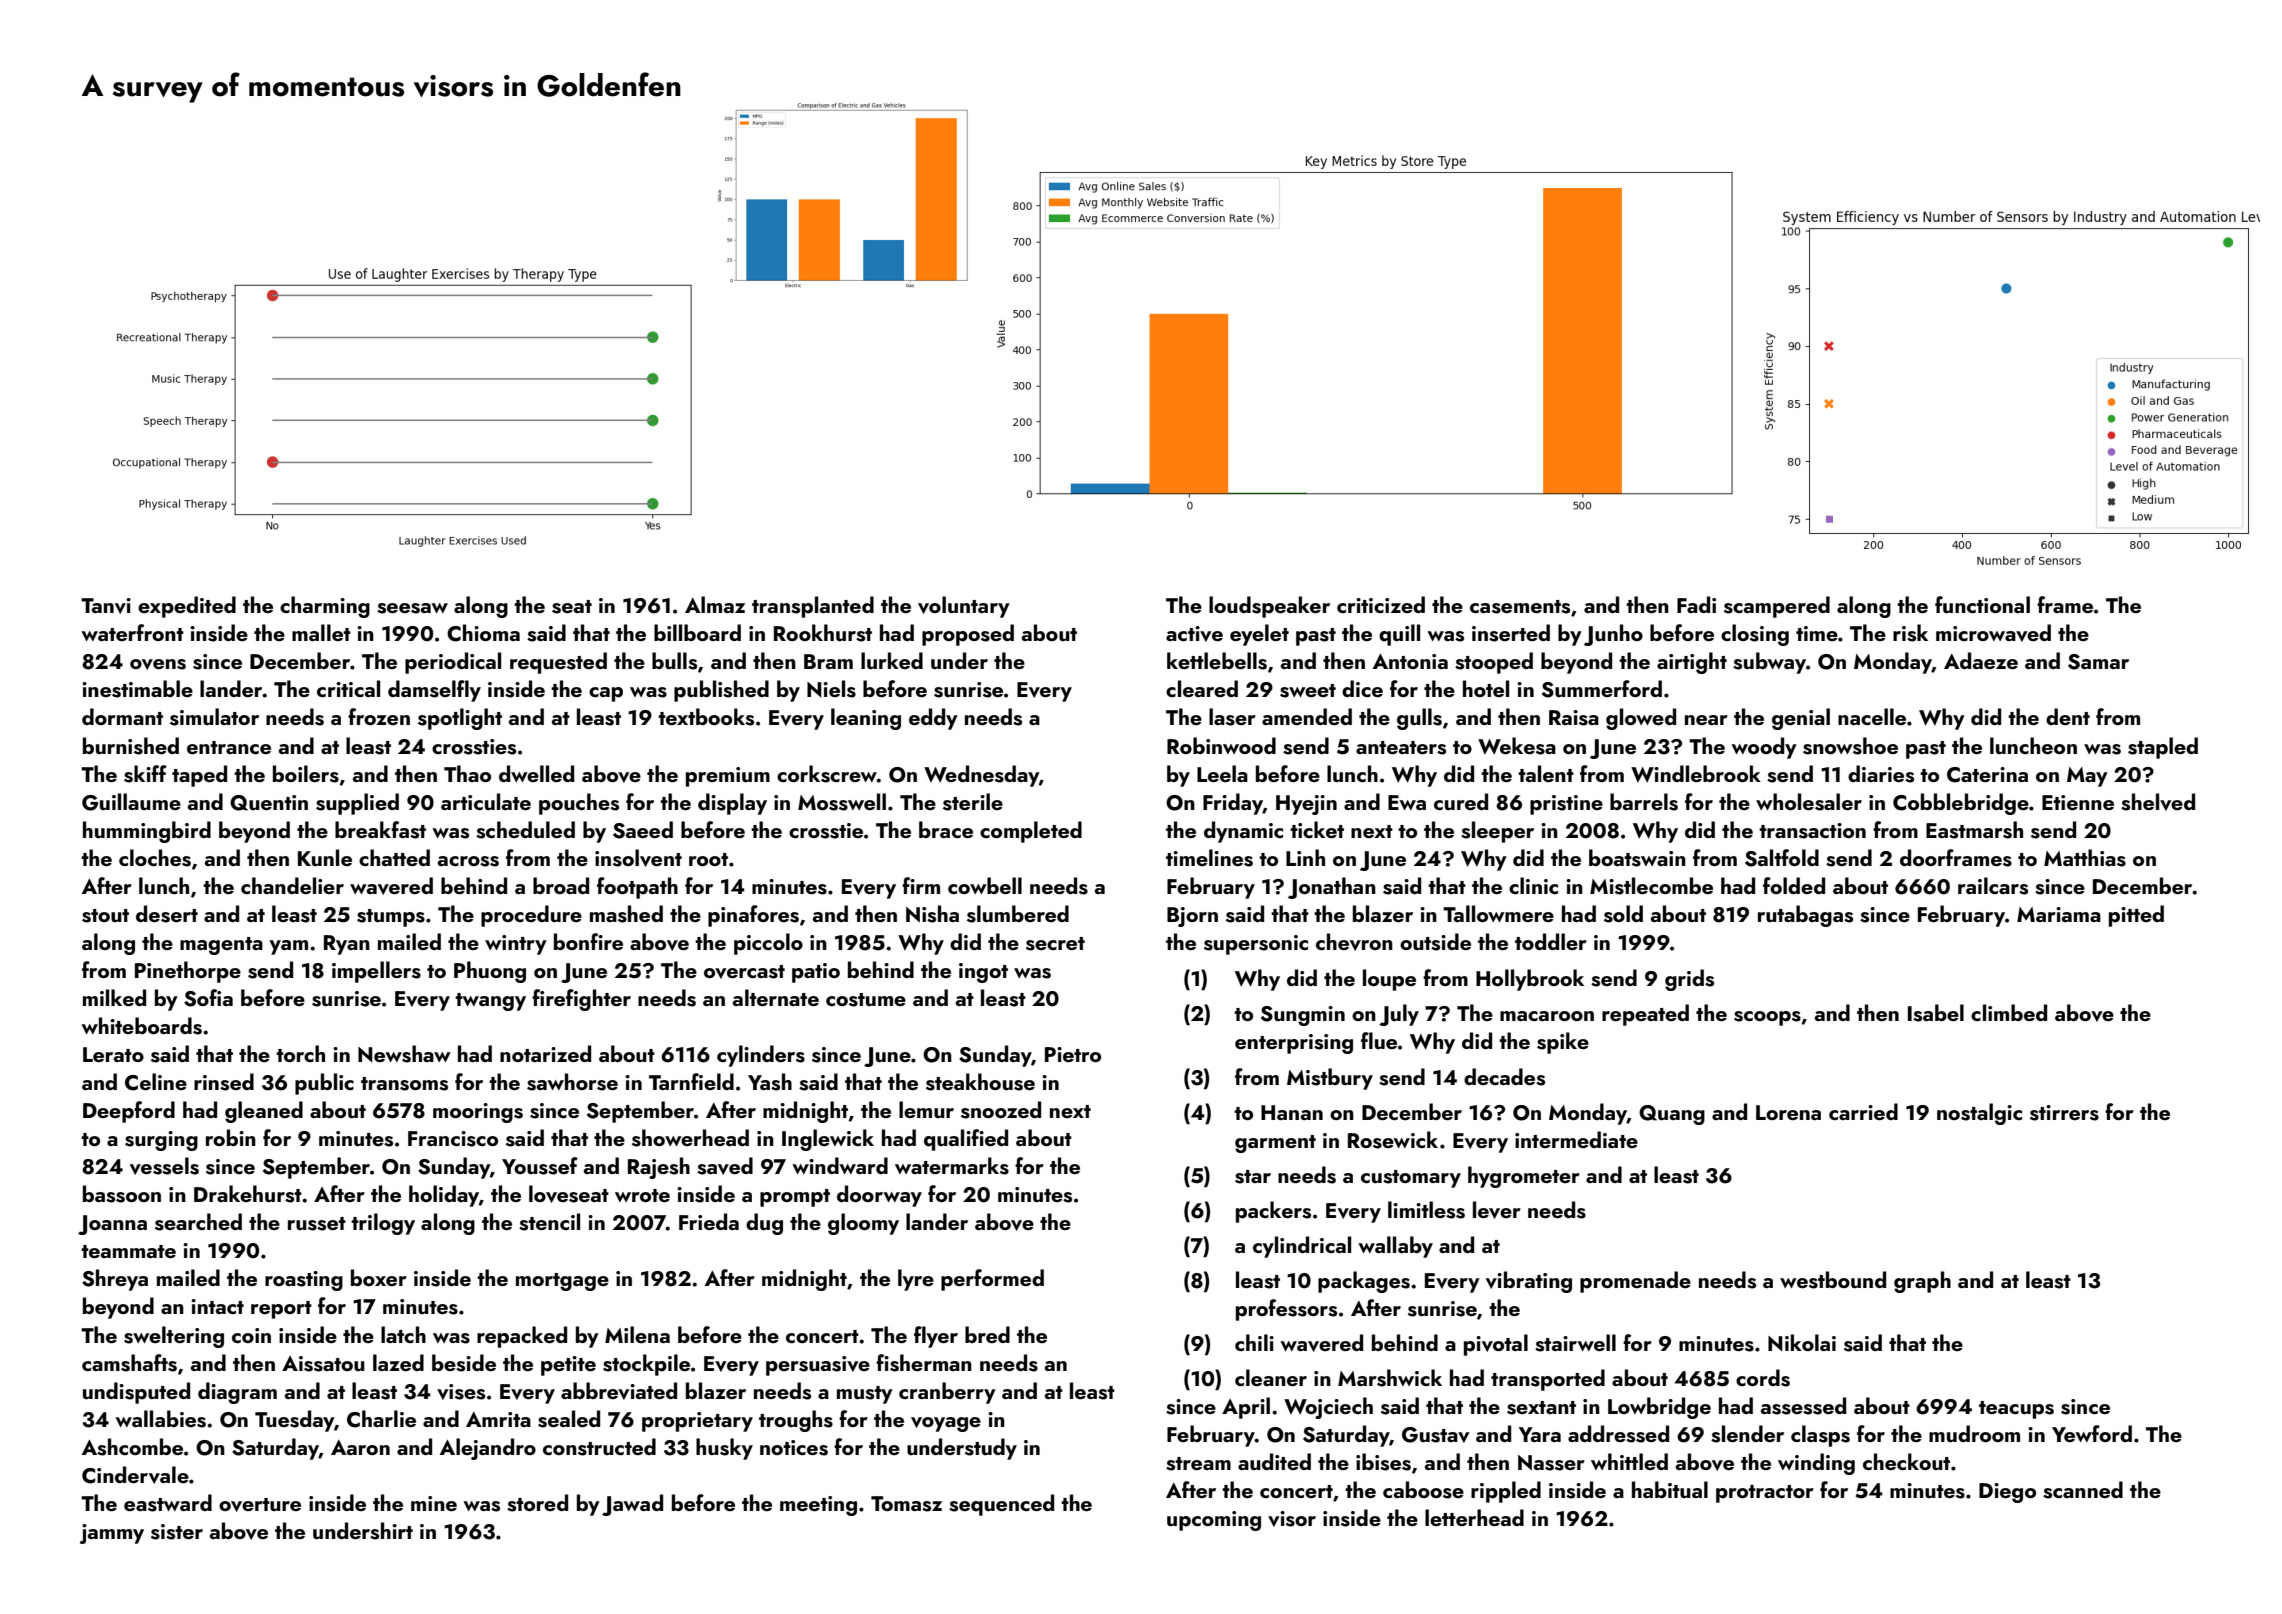 The width and height of the image is (2282, 1614). What do you see at coordinates (1979, 1114) in the image?
I see `nostalgic` at bounding box center [1979, 1114].
